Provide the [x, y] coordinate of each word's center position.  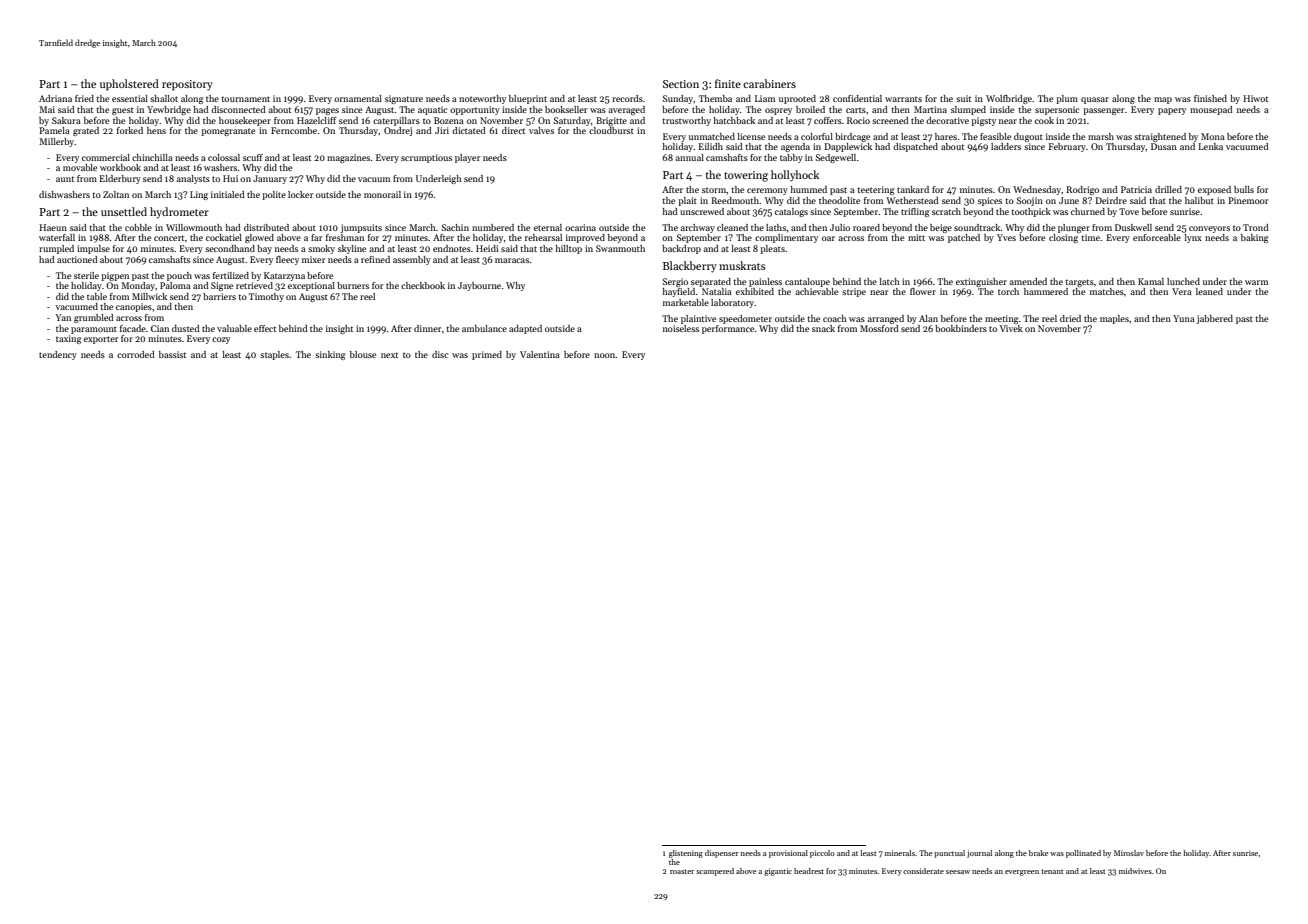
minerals [900, 853]
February [1067, 147]
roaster [682, 871]
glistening [686, 854]
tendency [58, 355]
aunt [65, 179]
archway [698, 228]
